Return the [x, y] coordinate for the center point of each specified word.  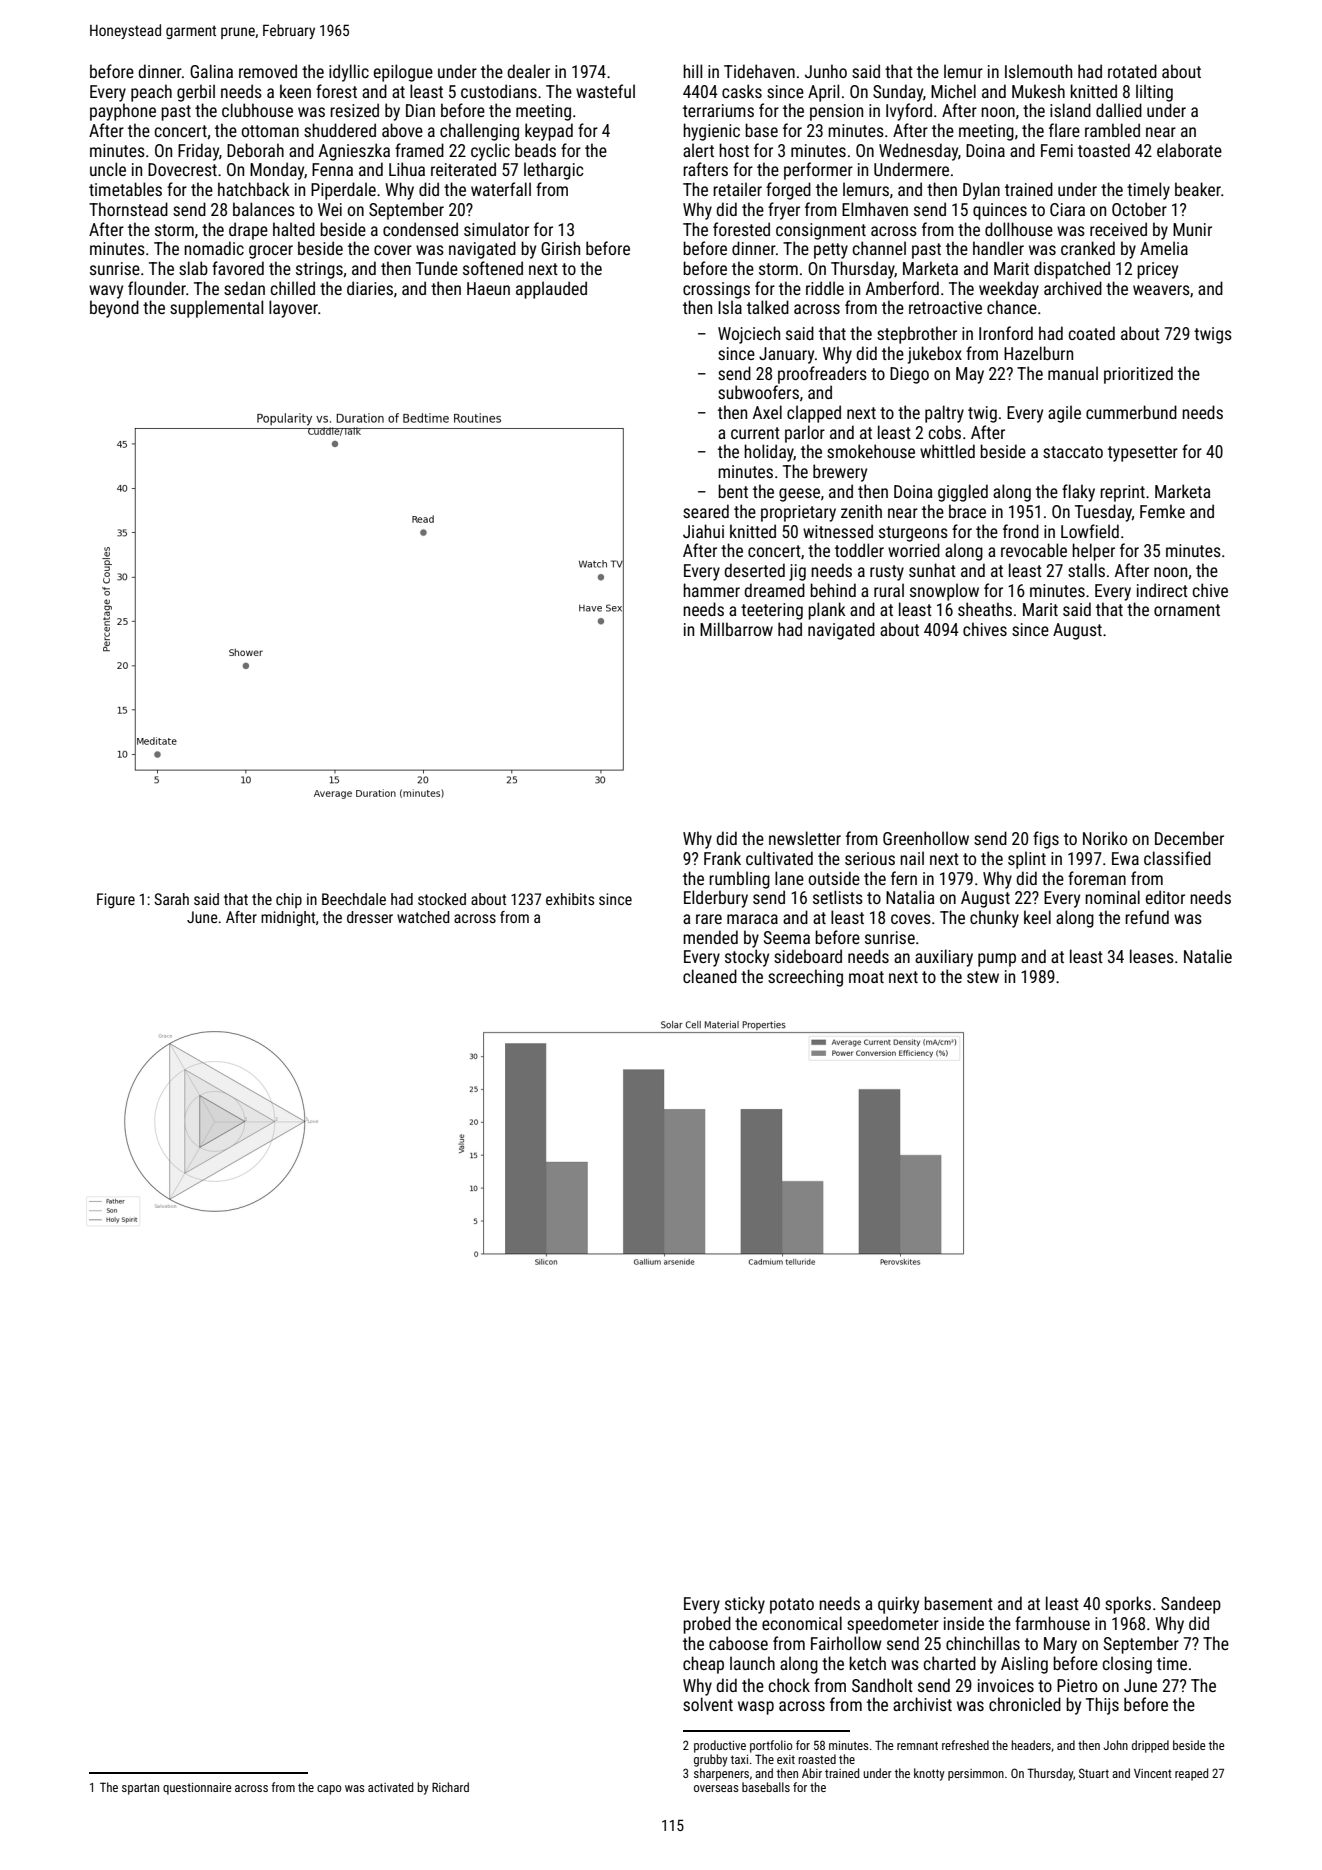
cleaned [710, 976]
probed [707, 1625]
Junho [826, 71]
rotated [1132, 71]
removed [268, 71]
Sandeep [1191, 1605]
